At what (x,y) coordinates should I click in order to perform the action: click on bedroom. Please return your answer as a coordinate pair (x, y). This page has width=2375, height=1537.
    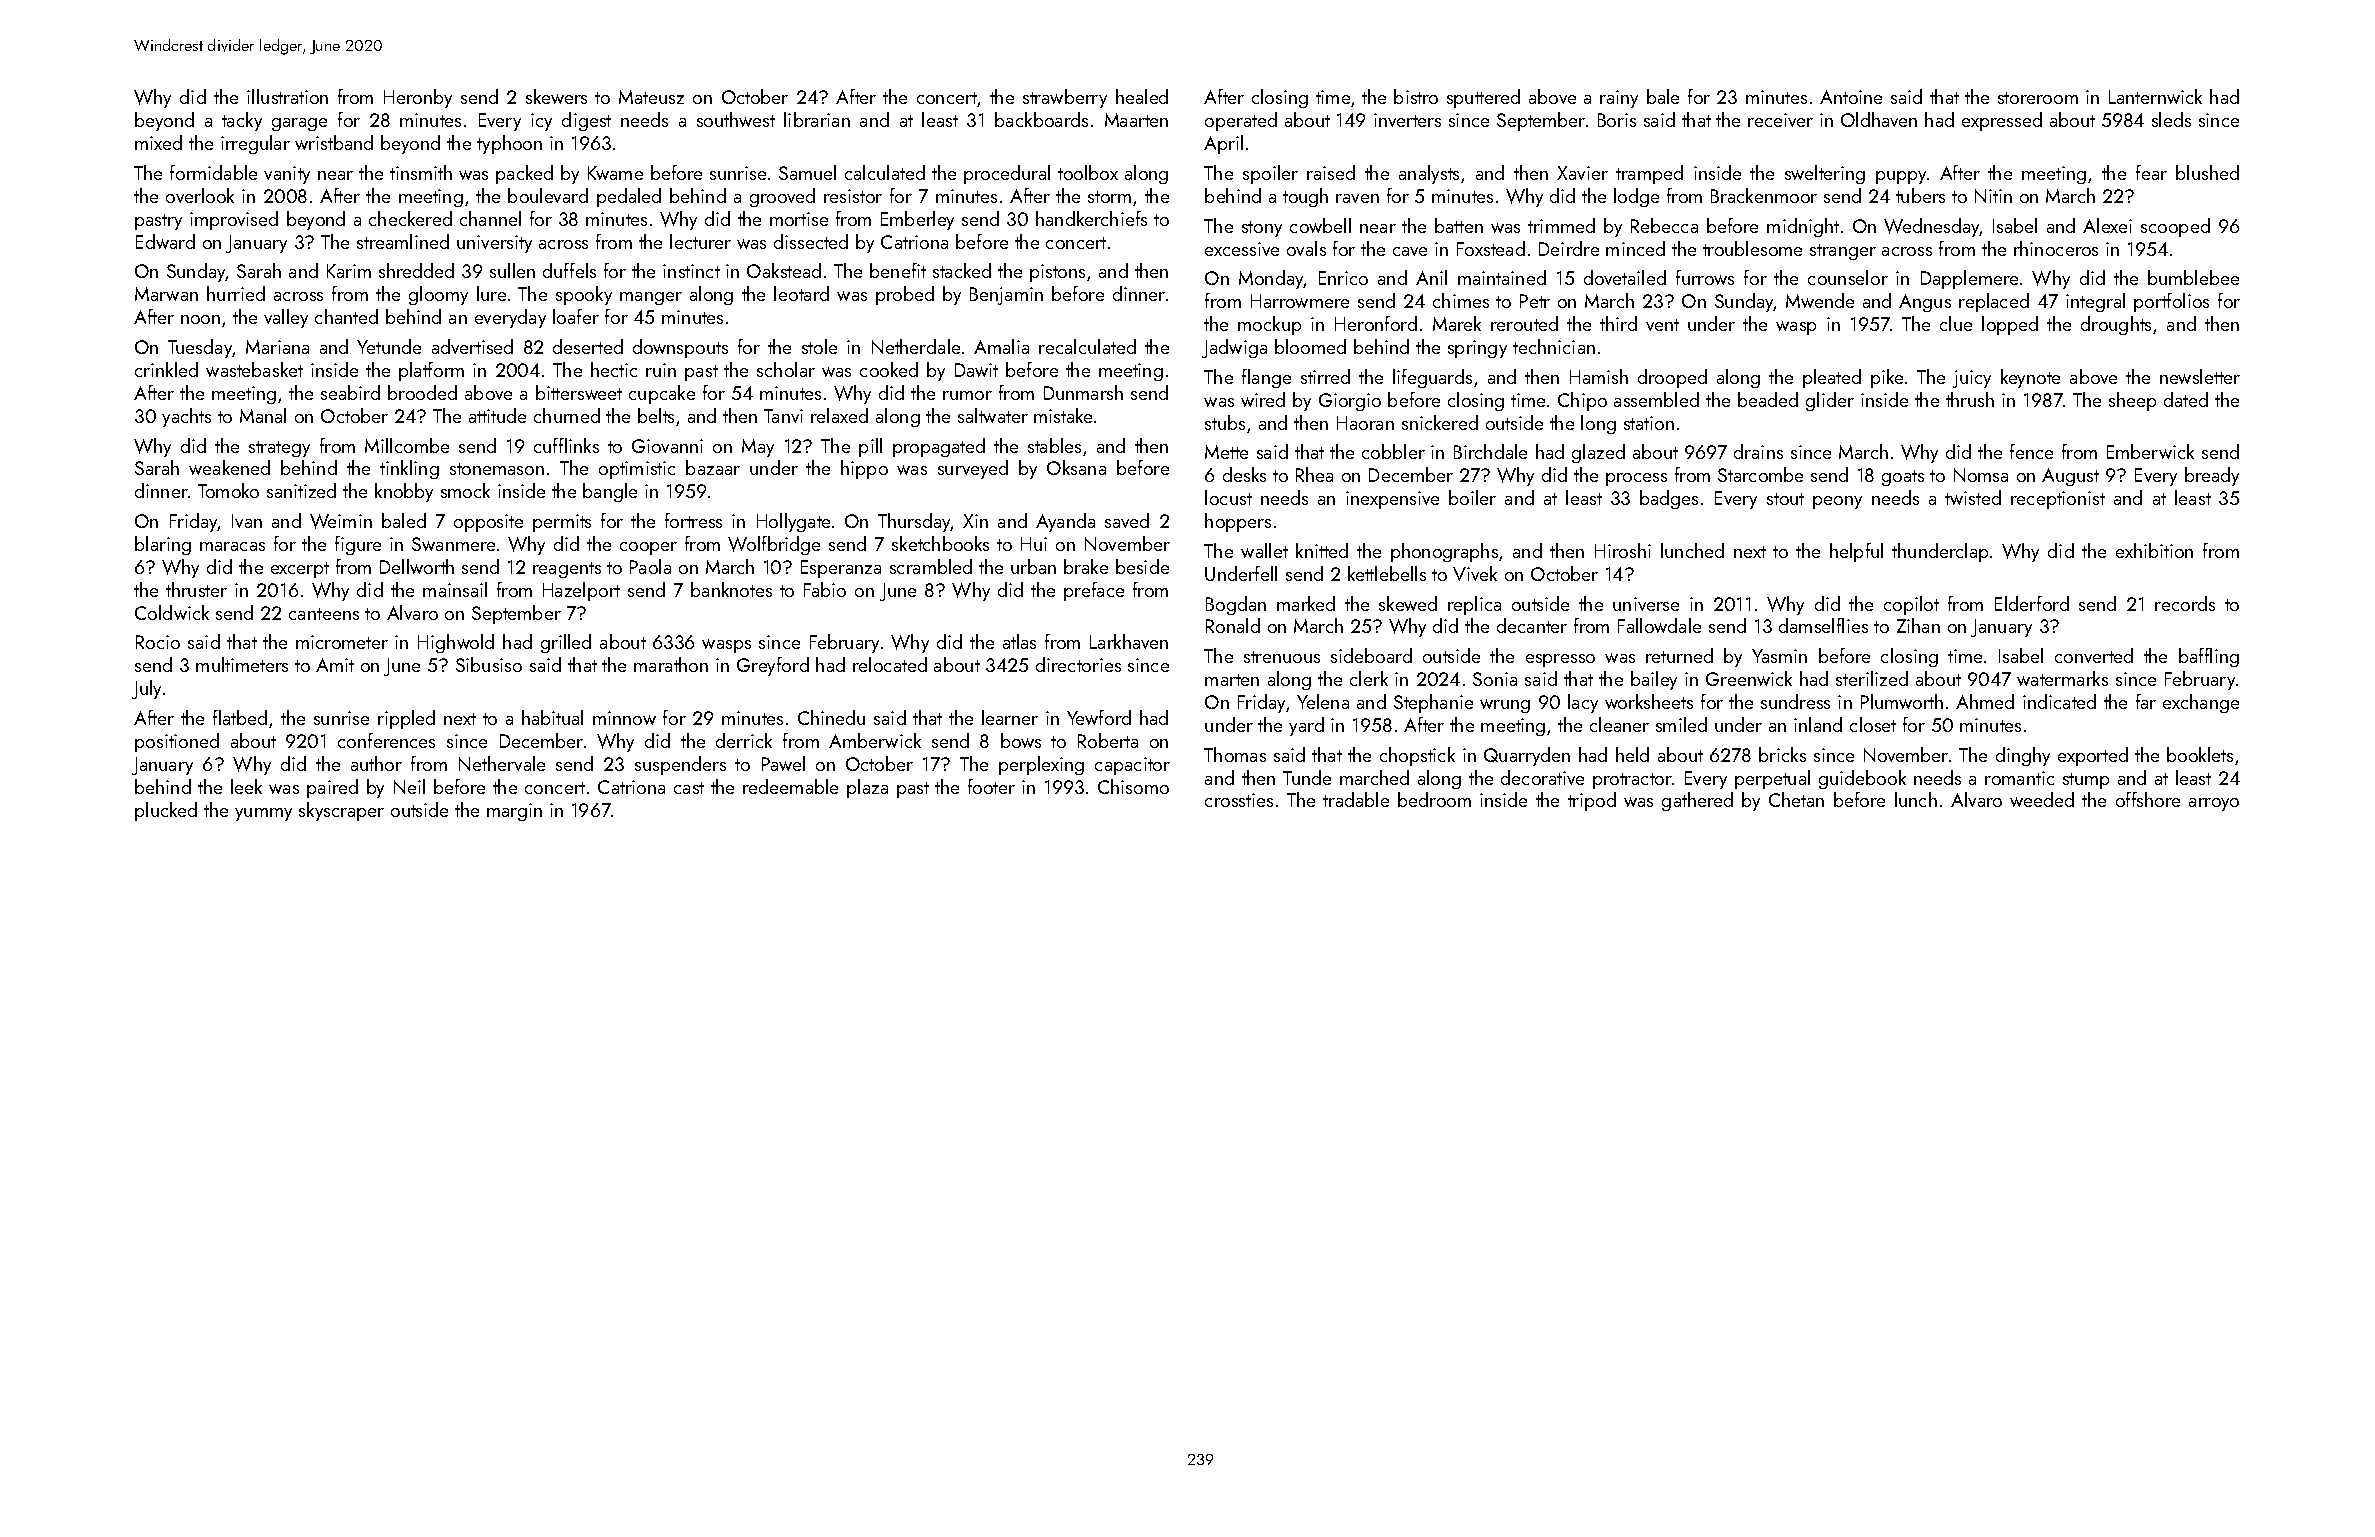
    Looking at the image, I should click on (1434, 799).
